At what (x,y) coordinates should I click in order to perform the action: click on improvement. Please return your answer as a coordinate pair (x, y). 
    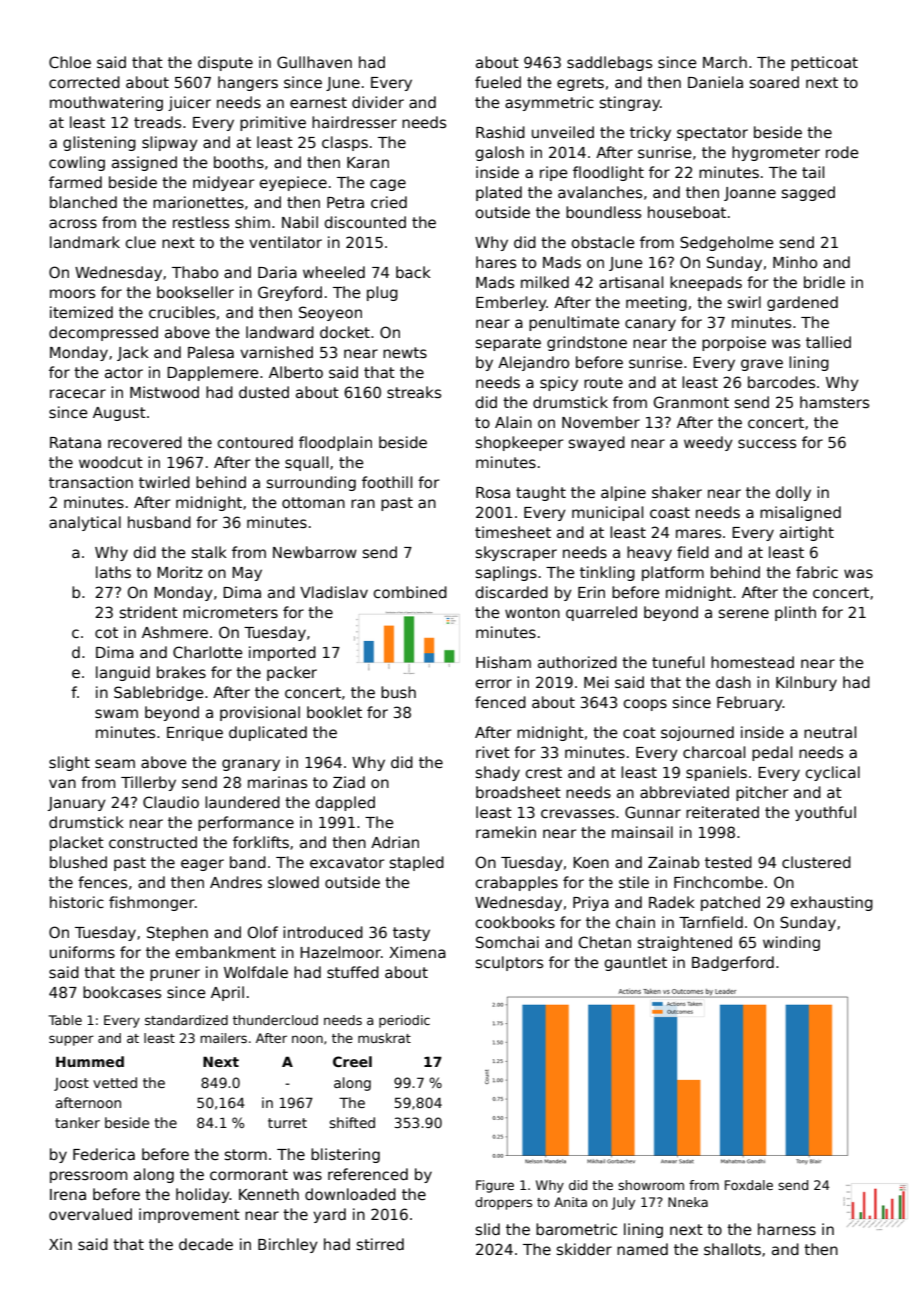
    Looking at the image, I should click on (189, 1215).
